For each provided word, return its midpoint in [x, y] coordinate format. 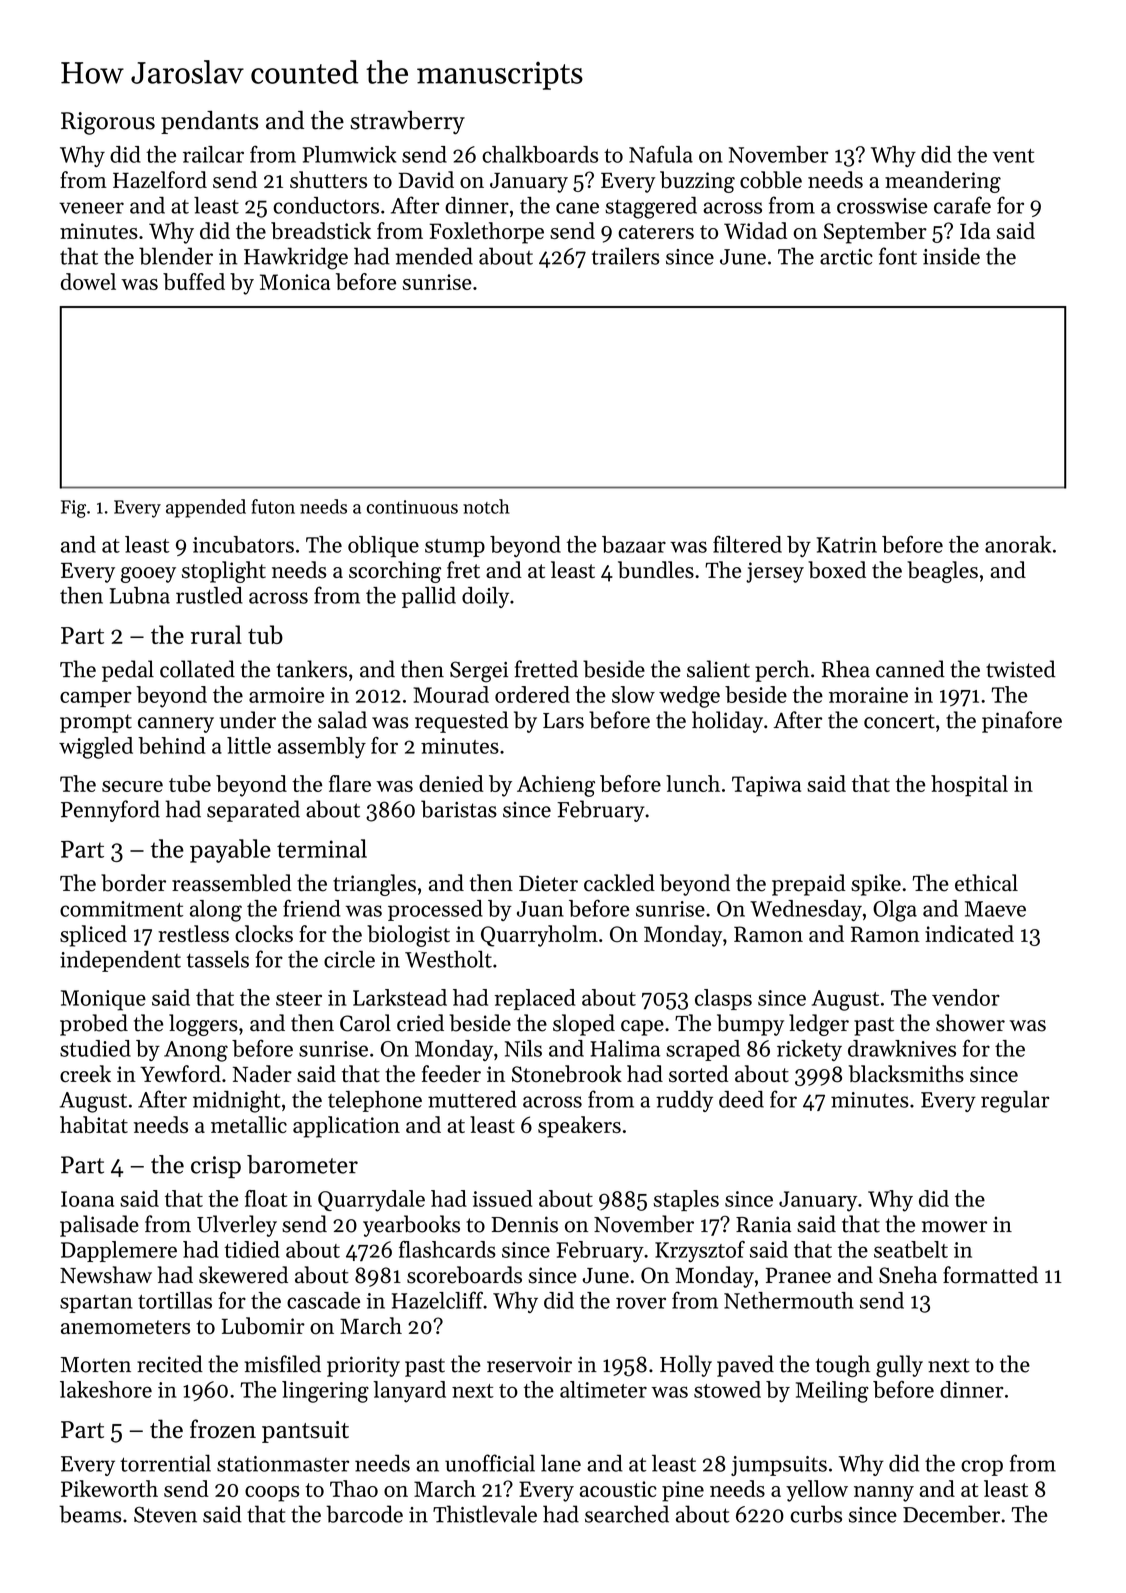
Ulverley [237, 1226]
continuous [412, 507]
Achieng [556, 786]
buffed [194, 281]
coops [272, 1494]
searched [627, 1514]
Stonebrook [567, 1074]
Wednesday [806, 910]
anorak [1018, 544]
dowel [88, 281]
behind [171, 745]
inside [951, 256]
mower [954, 1227]
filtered [747, 544]
